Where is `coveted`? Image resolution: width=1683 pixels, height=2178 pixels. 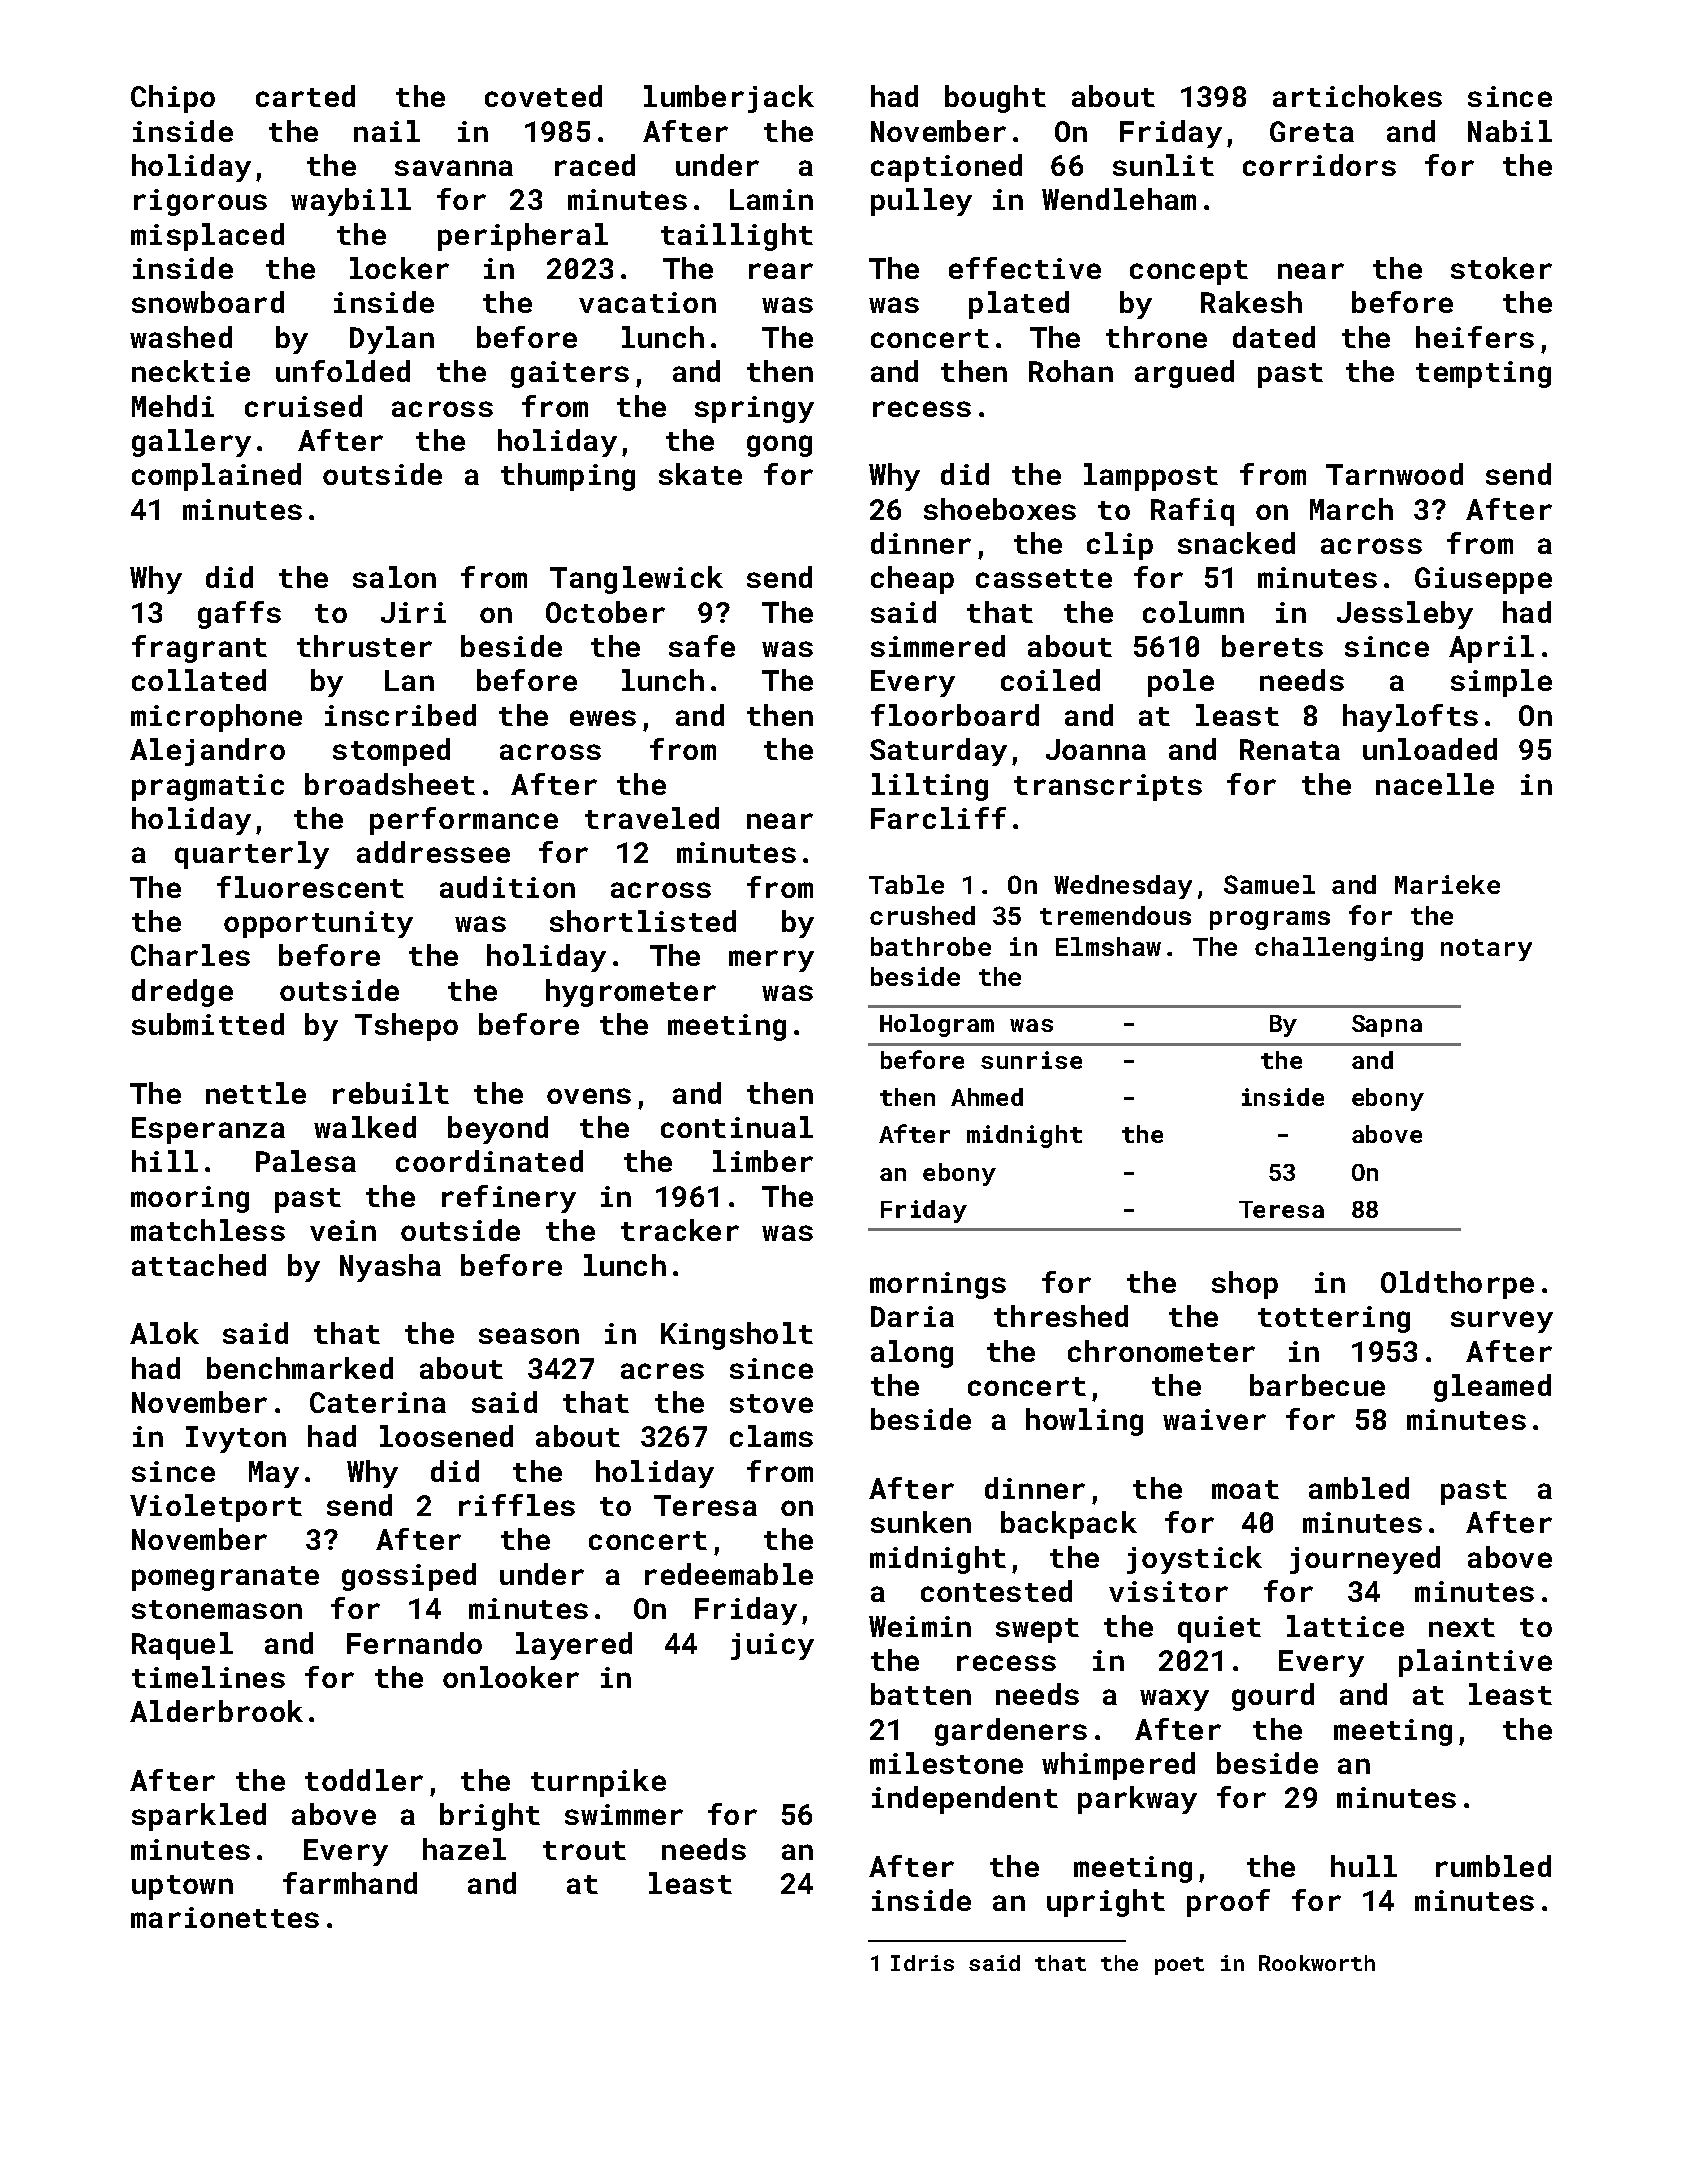
coveted is located at coordinates (543, 96).
